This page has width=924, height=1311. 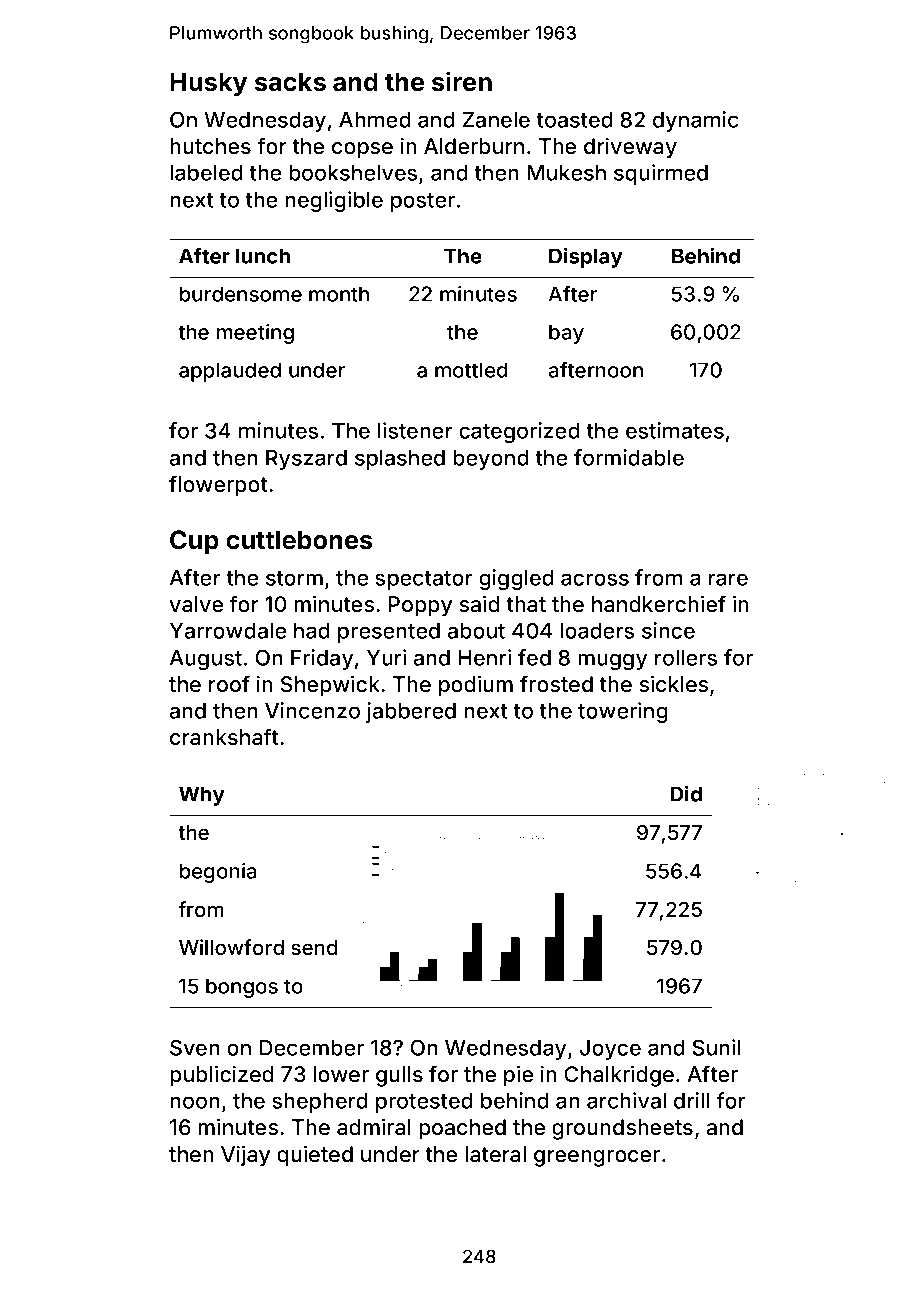 What do you see at coordinates (315, 1156) in the page?
I see `quieted` at bounding box center [315, 1156].
